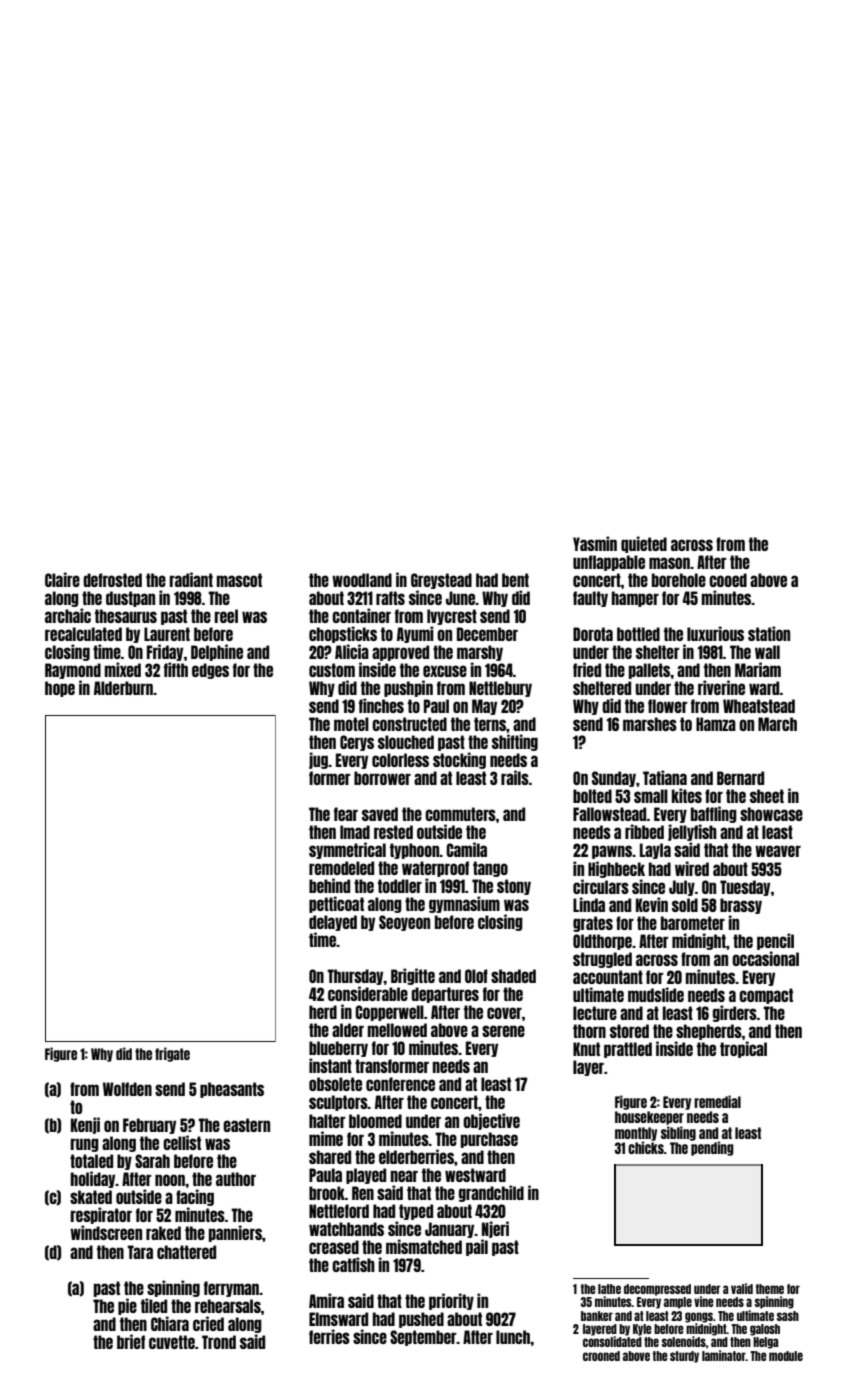 The width and height of the screenshot is (849, 1400). I want to click on totaled, so click(91, 1161).
